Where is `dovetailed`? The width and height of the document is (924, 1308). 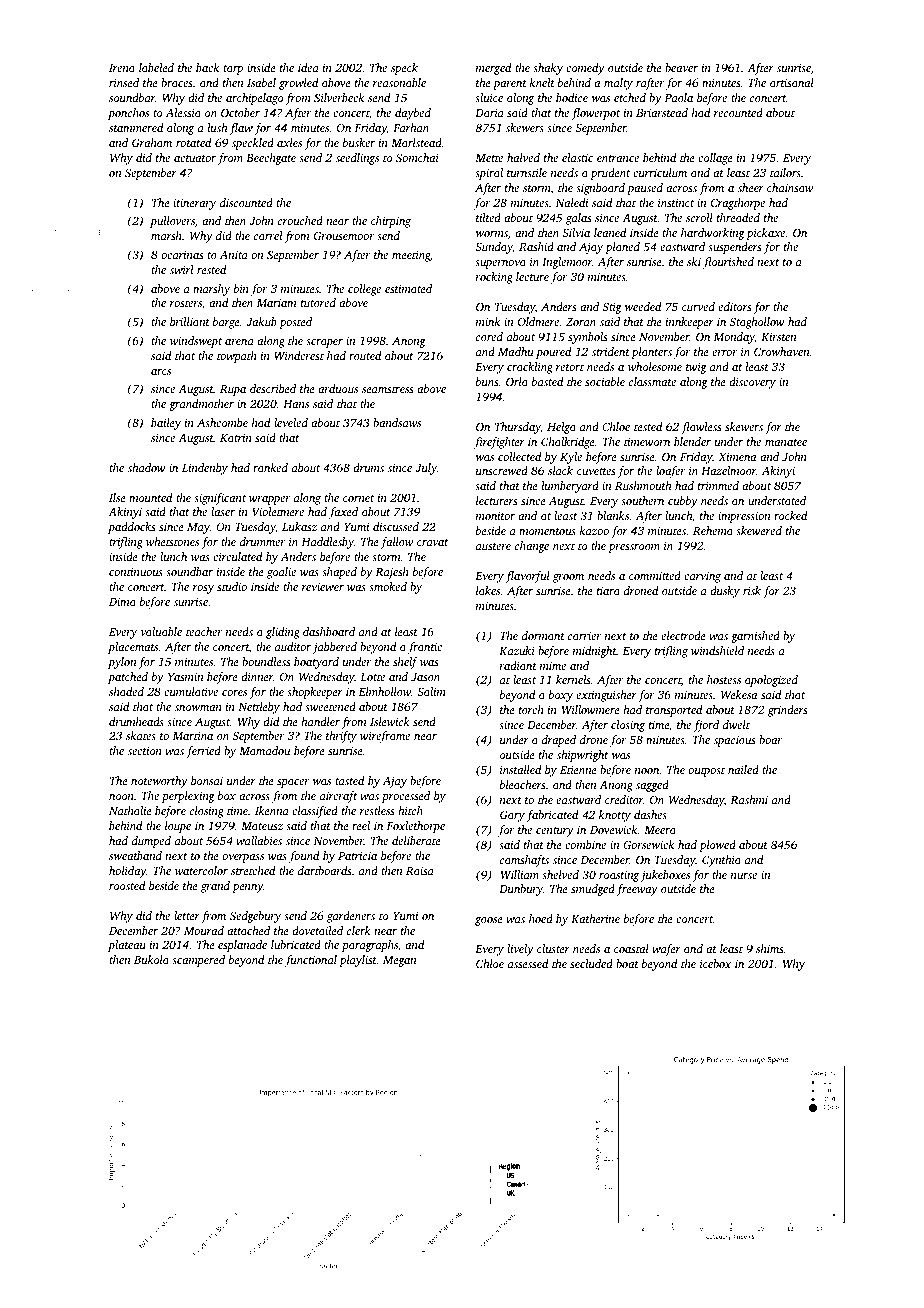
dovetailed is located at coordinates (317, 930).
